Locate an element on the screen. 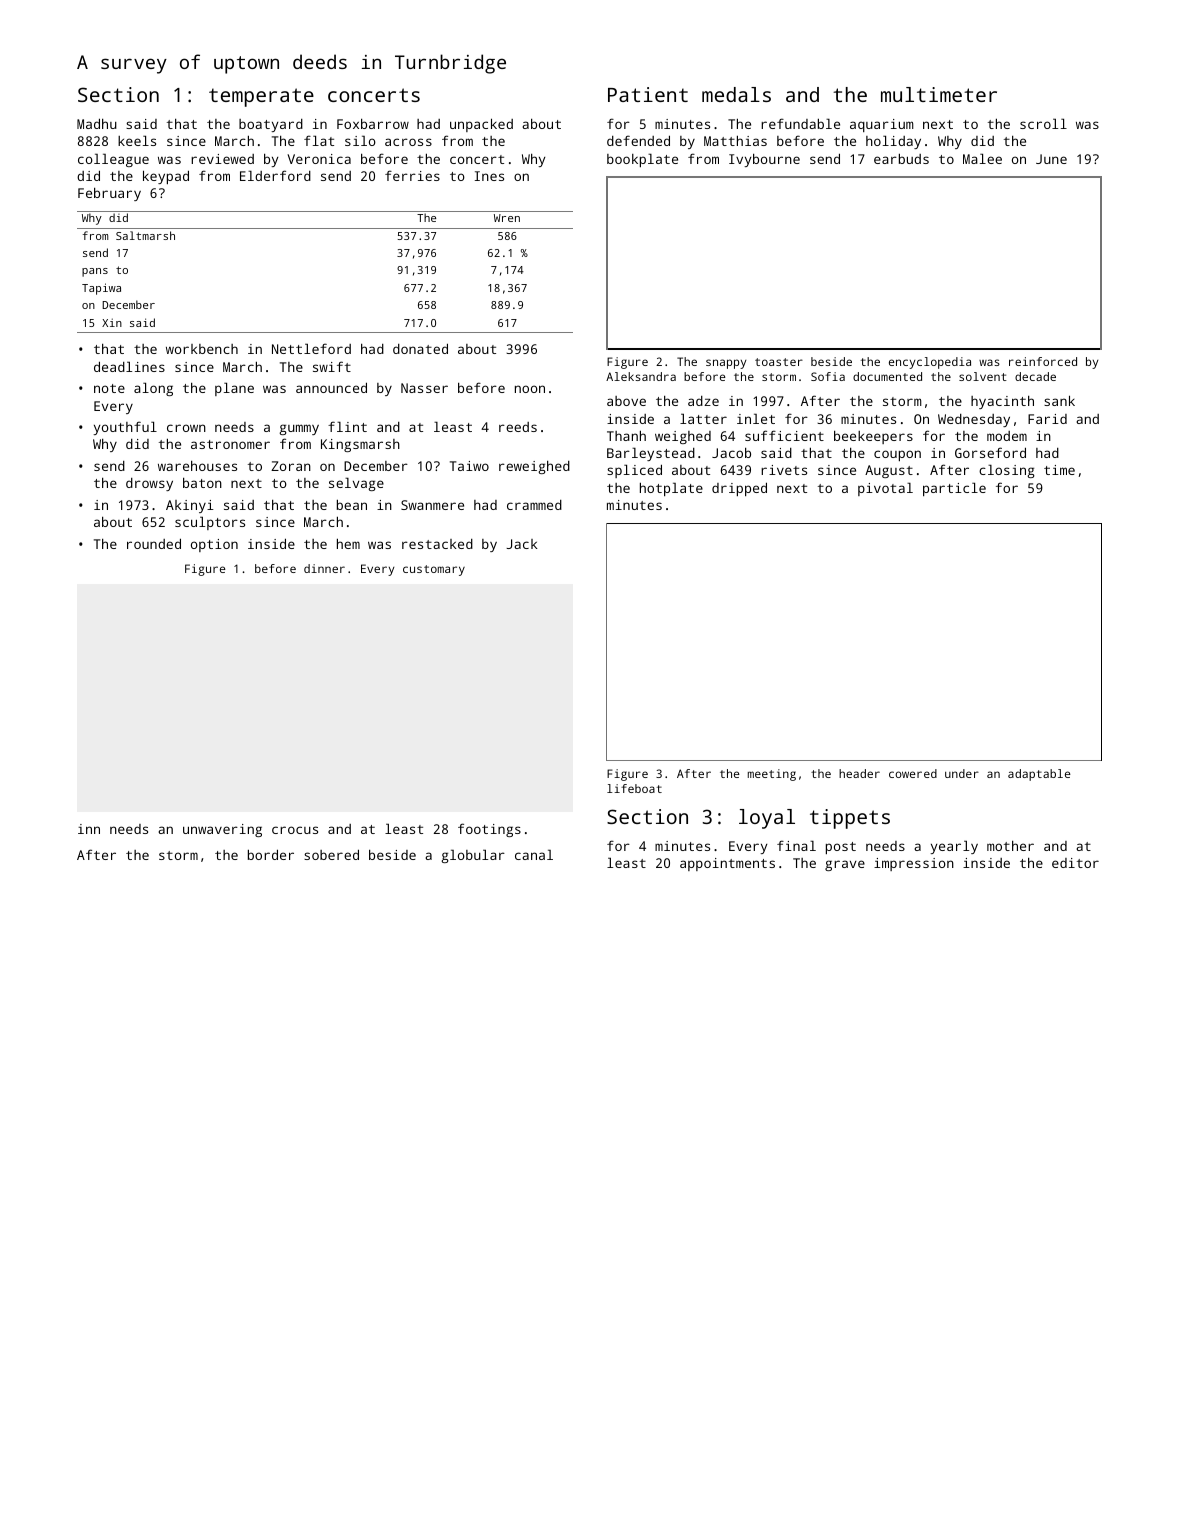  ferries is located at coordinates (412, 175).
